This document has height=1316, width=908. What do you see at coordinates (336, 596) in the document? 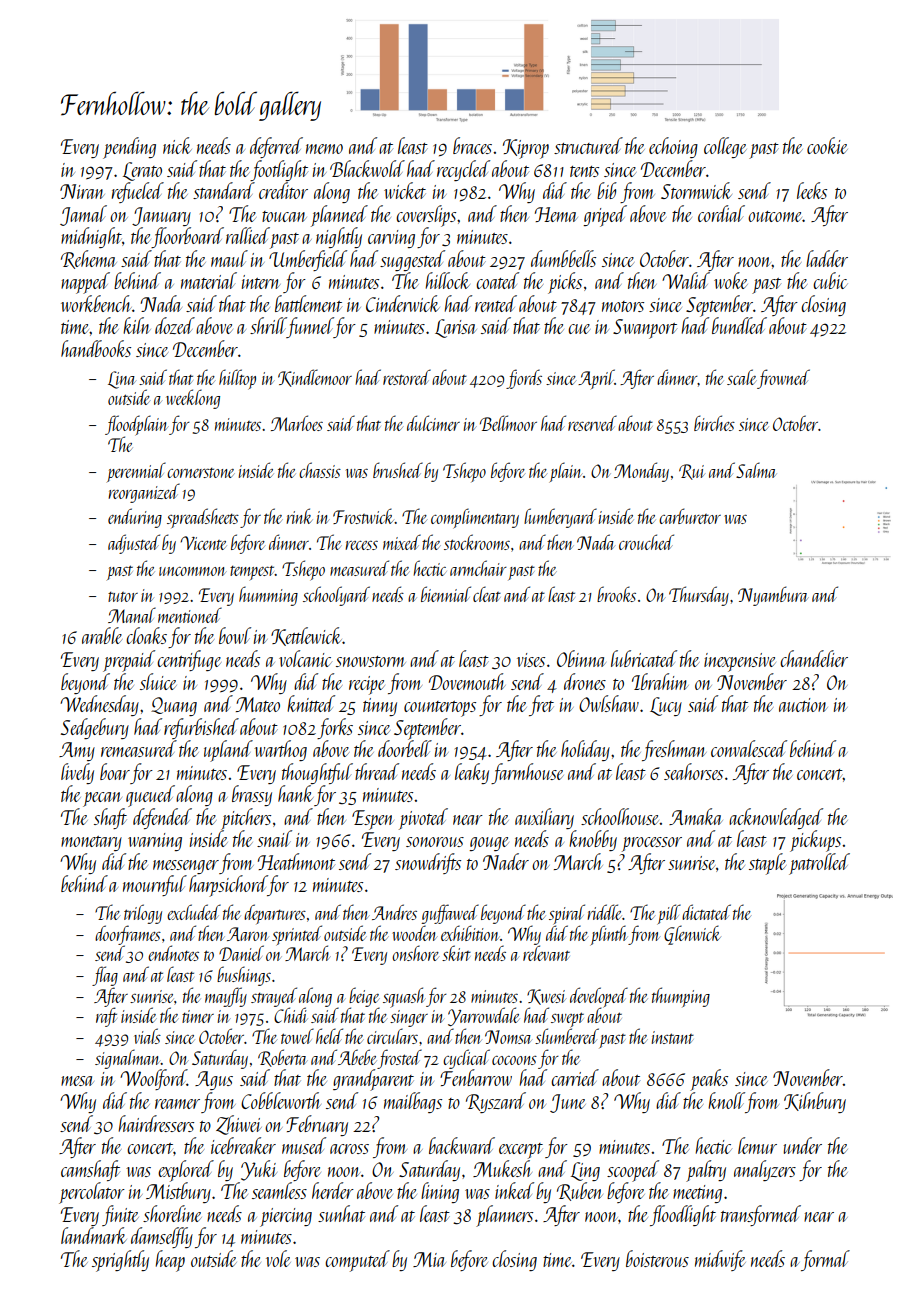
I see `schoolyard` at bounding box center [336, 596].
